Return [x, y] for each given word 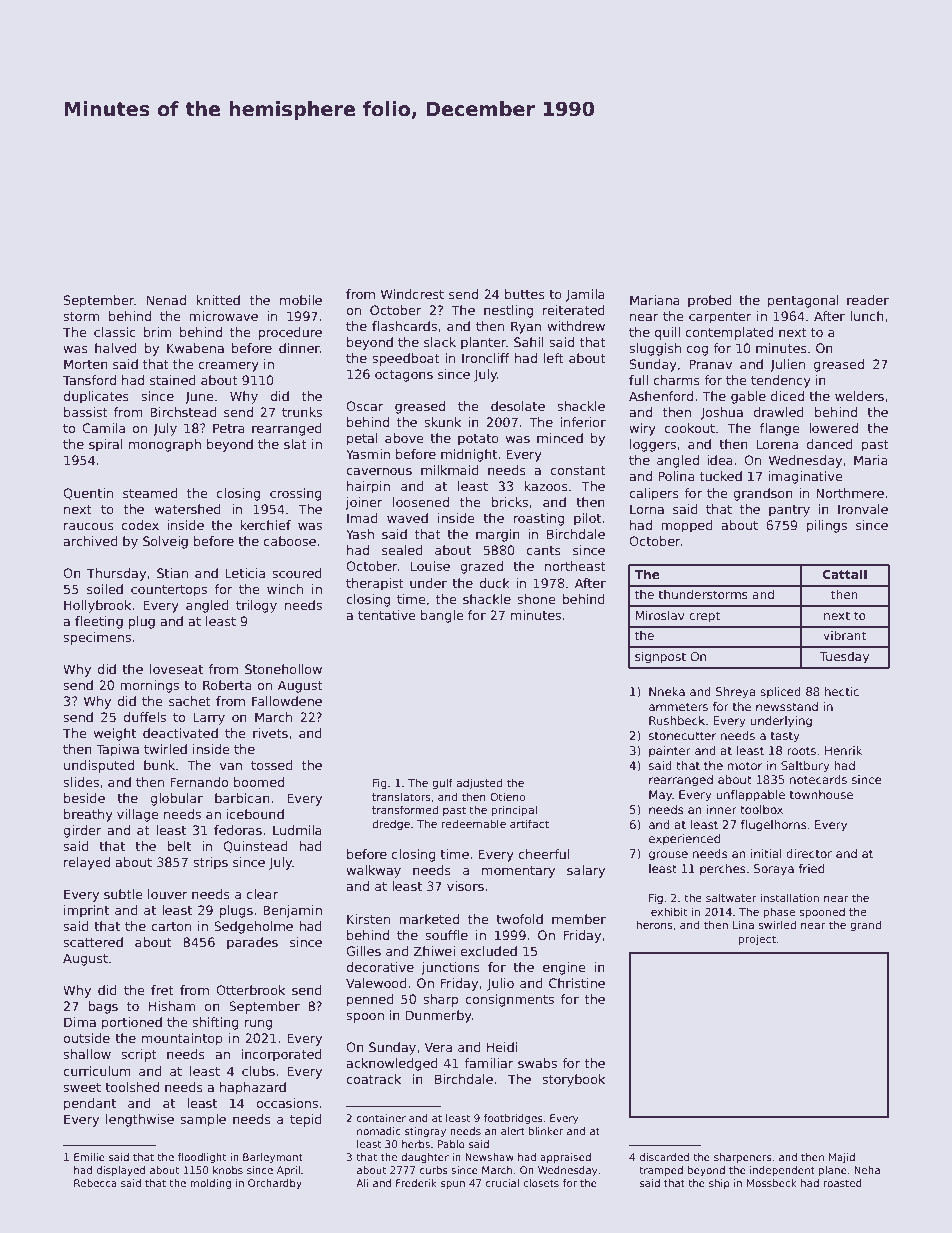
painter [670, 752]
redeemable [474, 823]
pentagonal [803, 301]
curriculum [97, 1071]
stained [173, 380]
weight [115, 734]
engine [564, 968]
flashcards [404, 326]
